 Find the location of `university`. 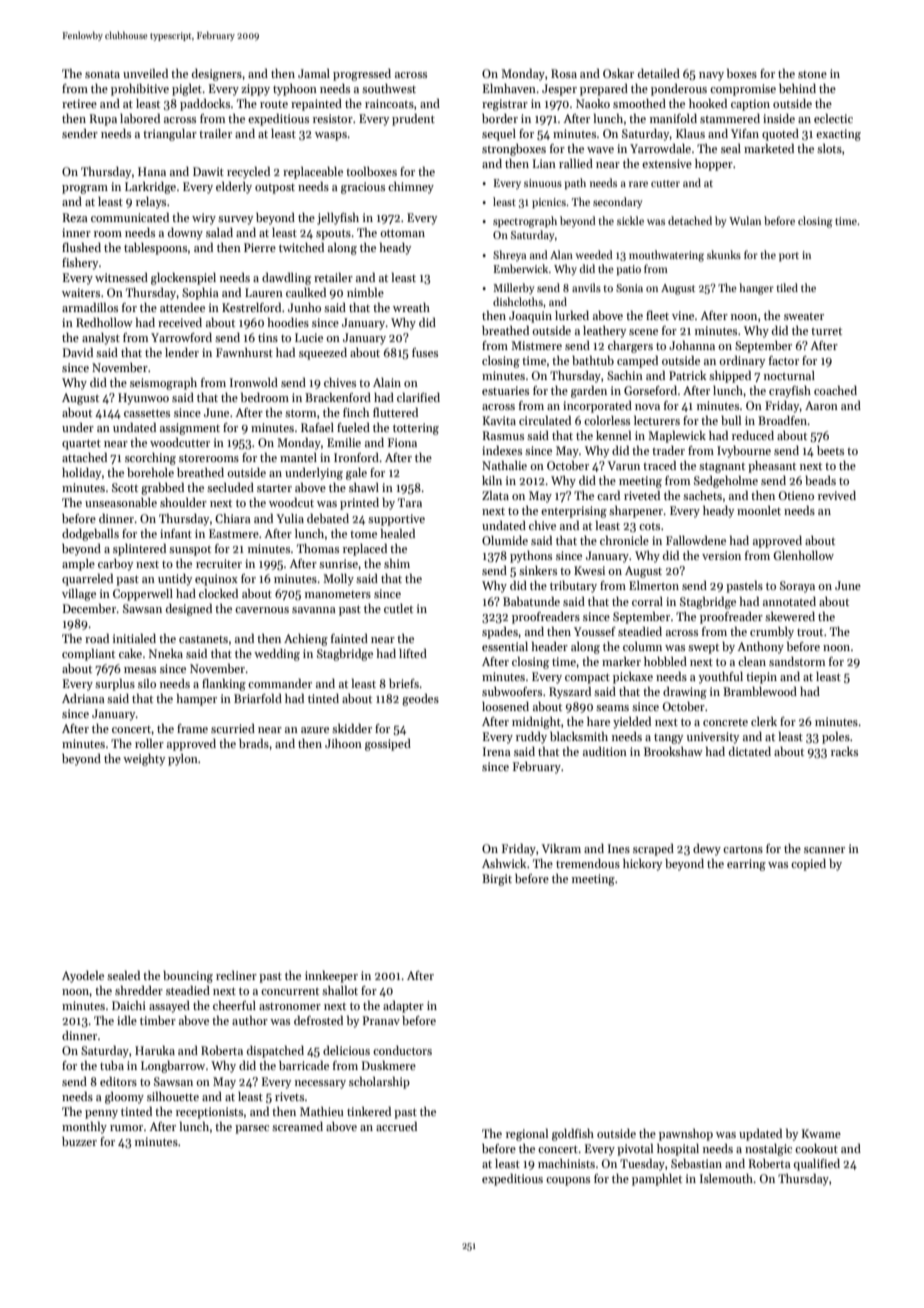

university is located at coordinates (713, 738).
